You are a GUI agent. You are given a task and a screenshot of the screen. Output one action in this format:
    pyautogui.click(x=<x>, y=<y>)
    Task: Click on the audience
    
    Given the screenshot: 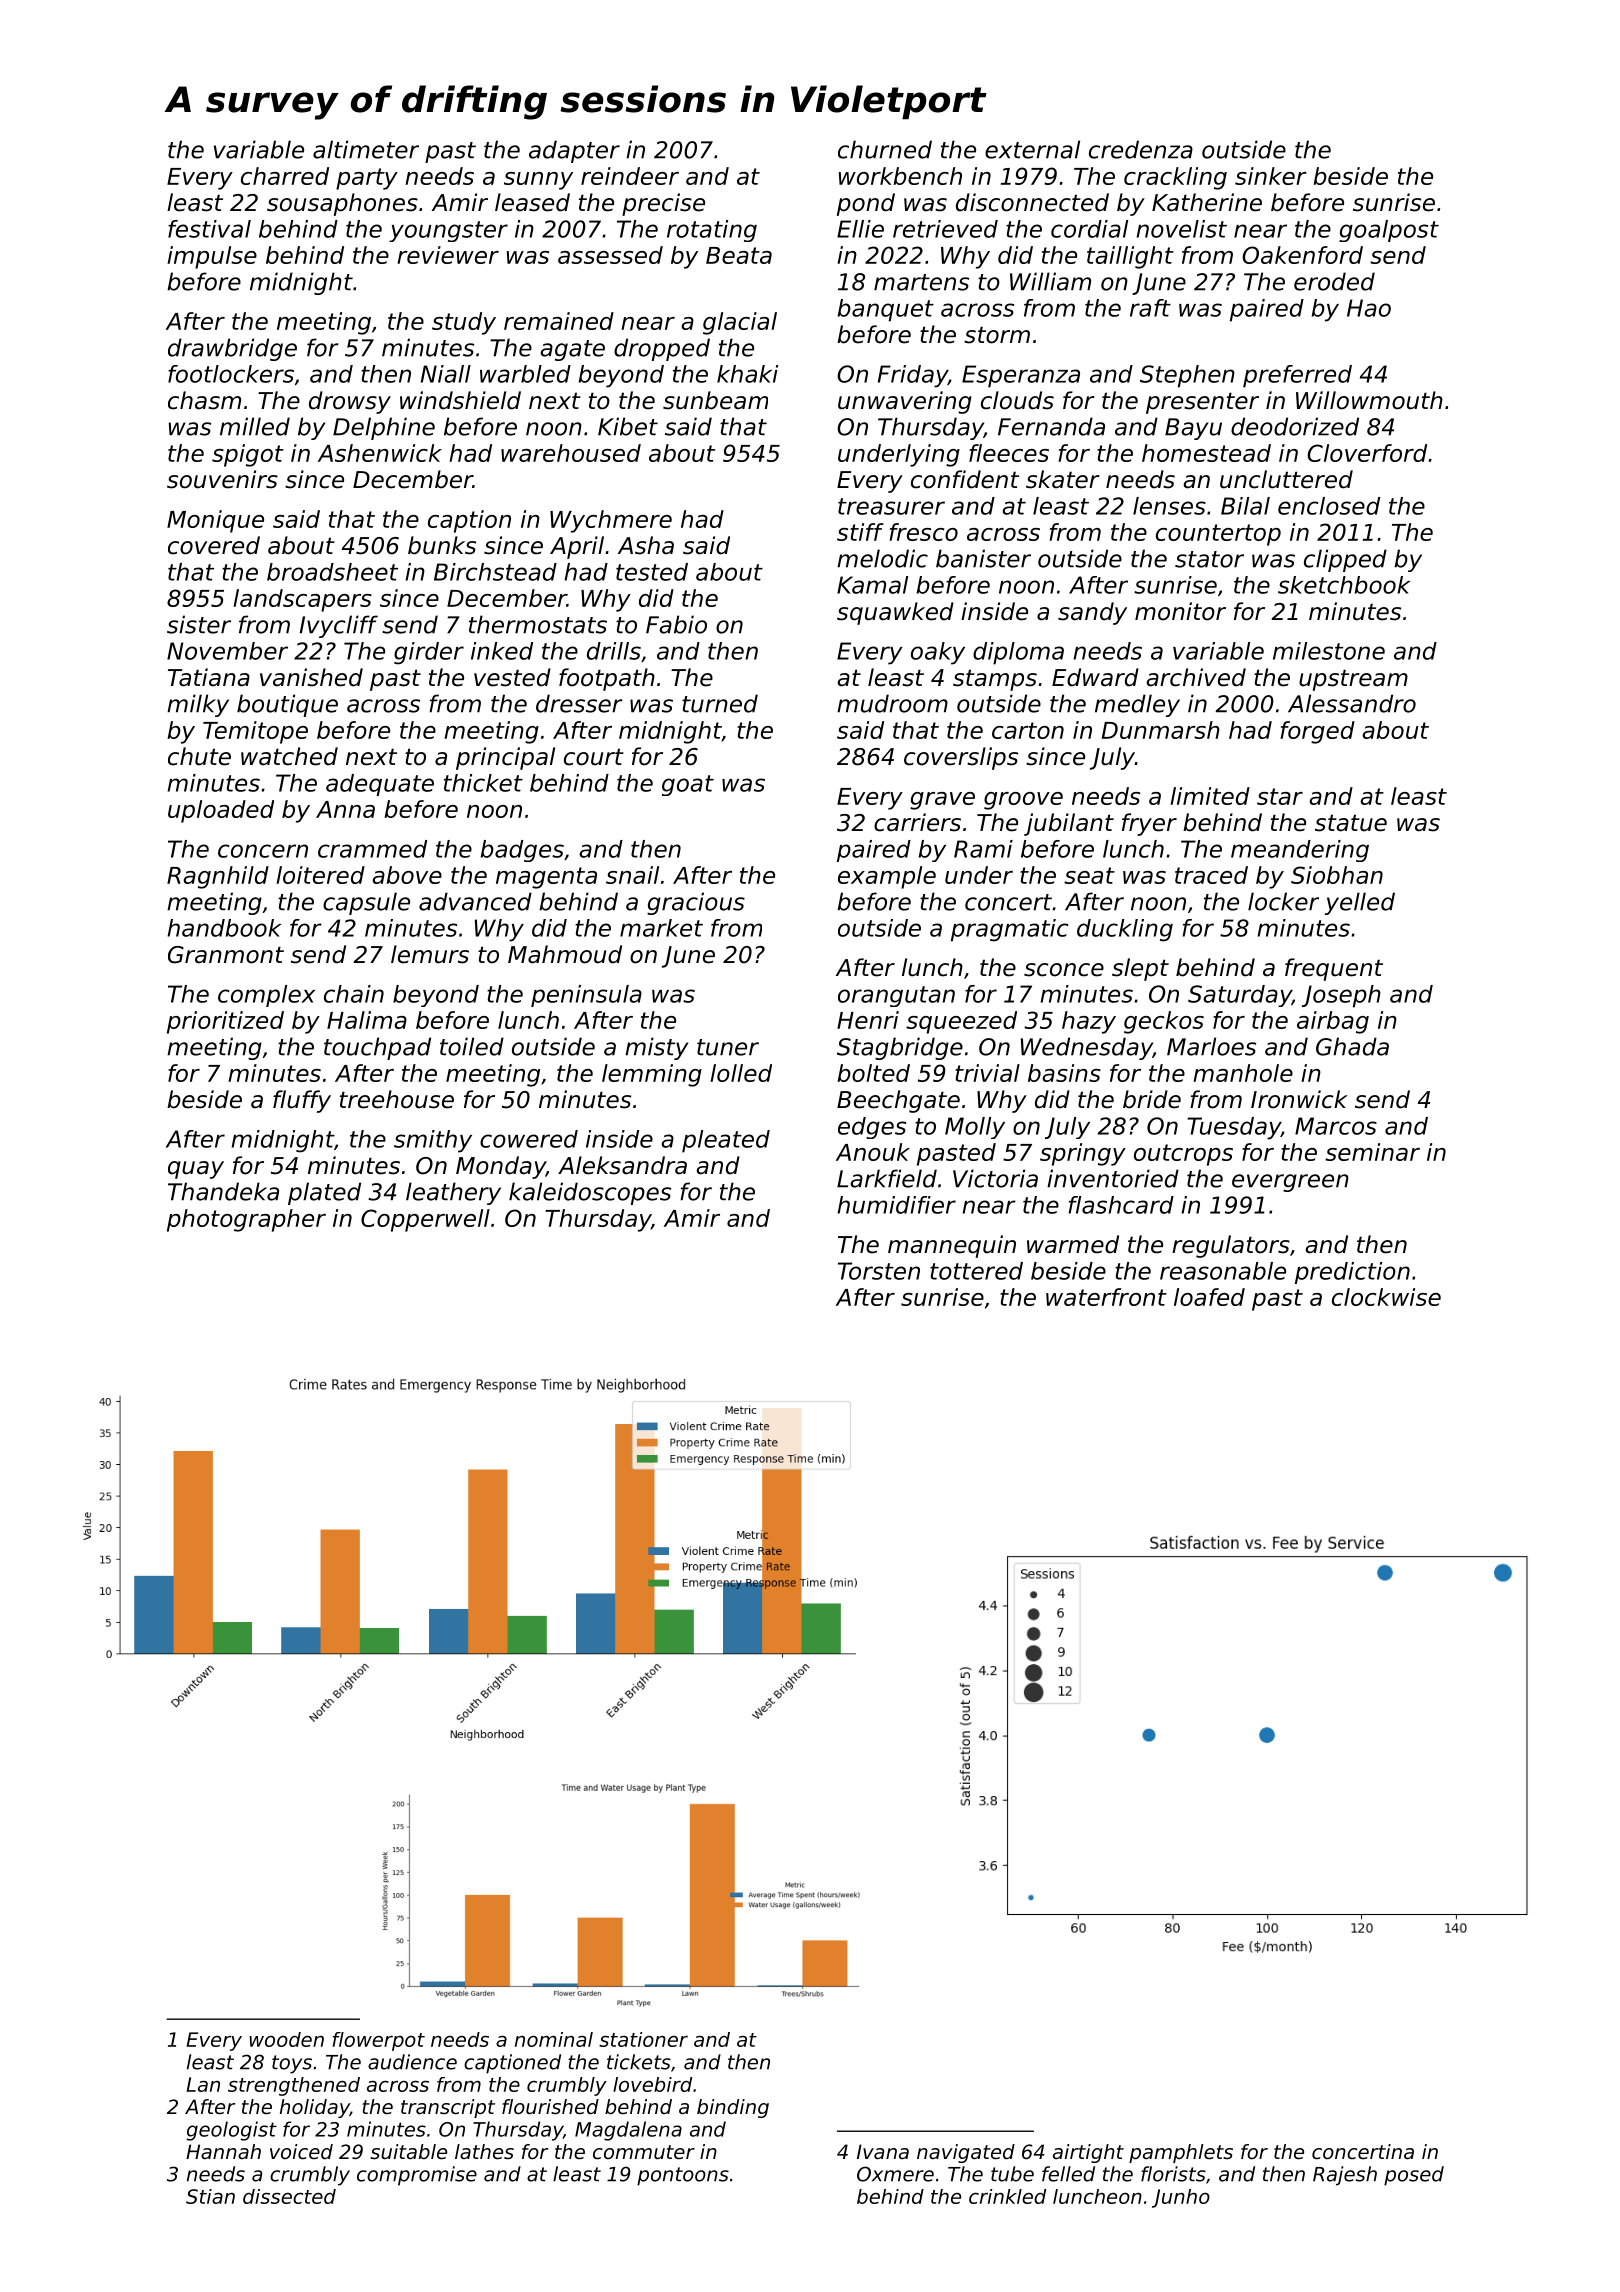 What is the action you would take?
    pyautogui.click(x=412, y=2062)
